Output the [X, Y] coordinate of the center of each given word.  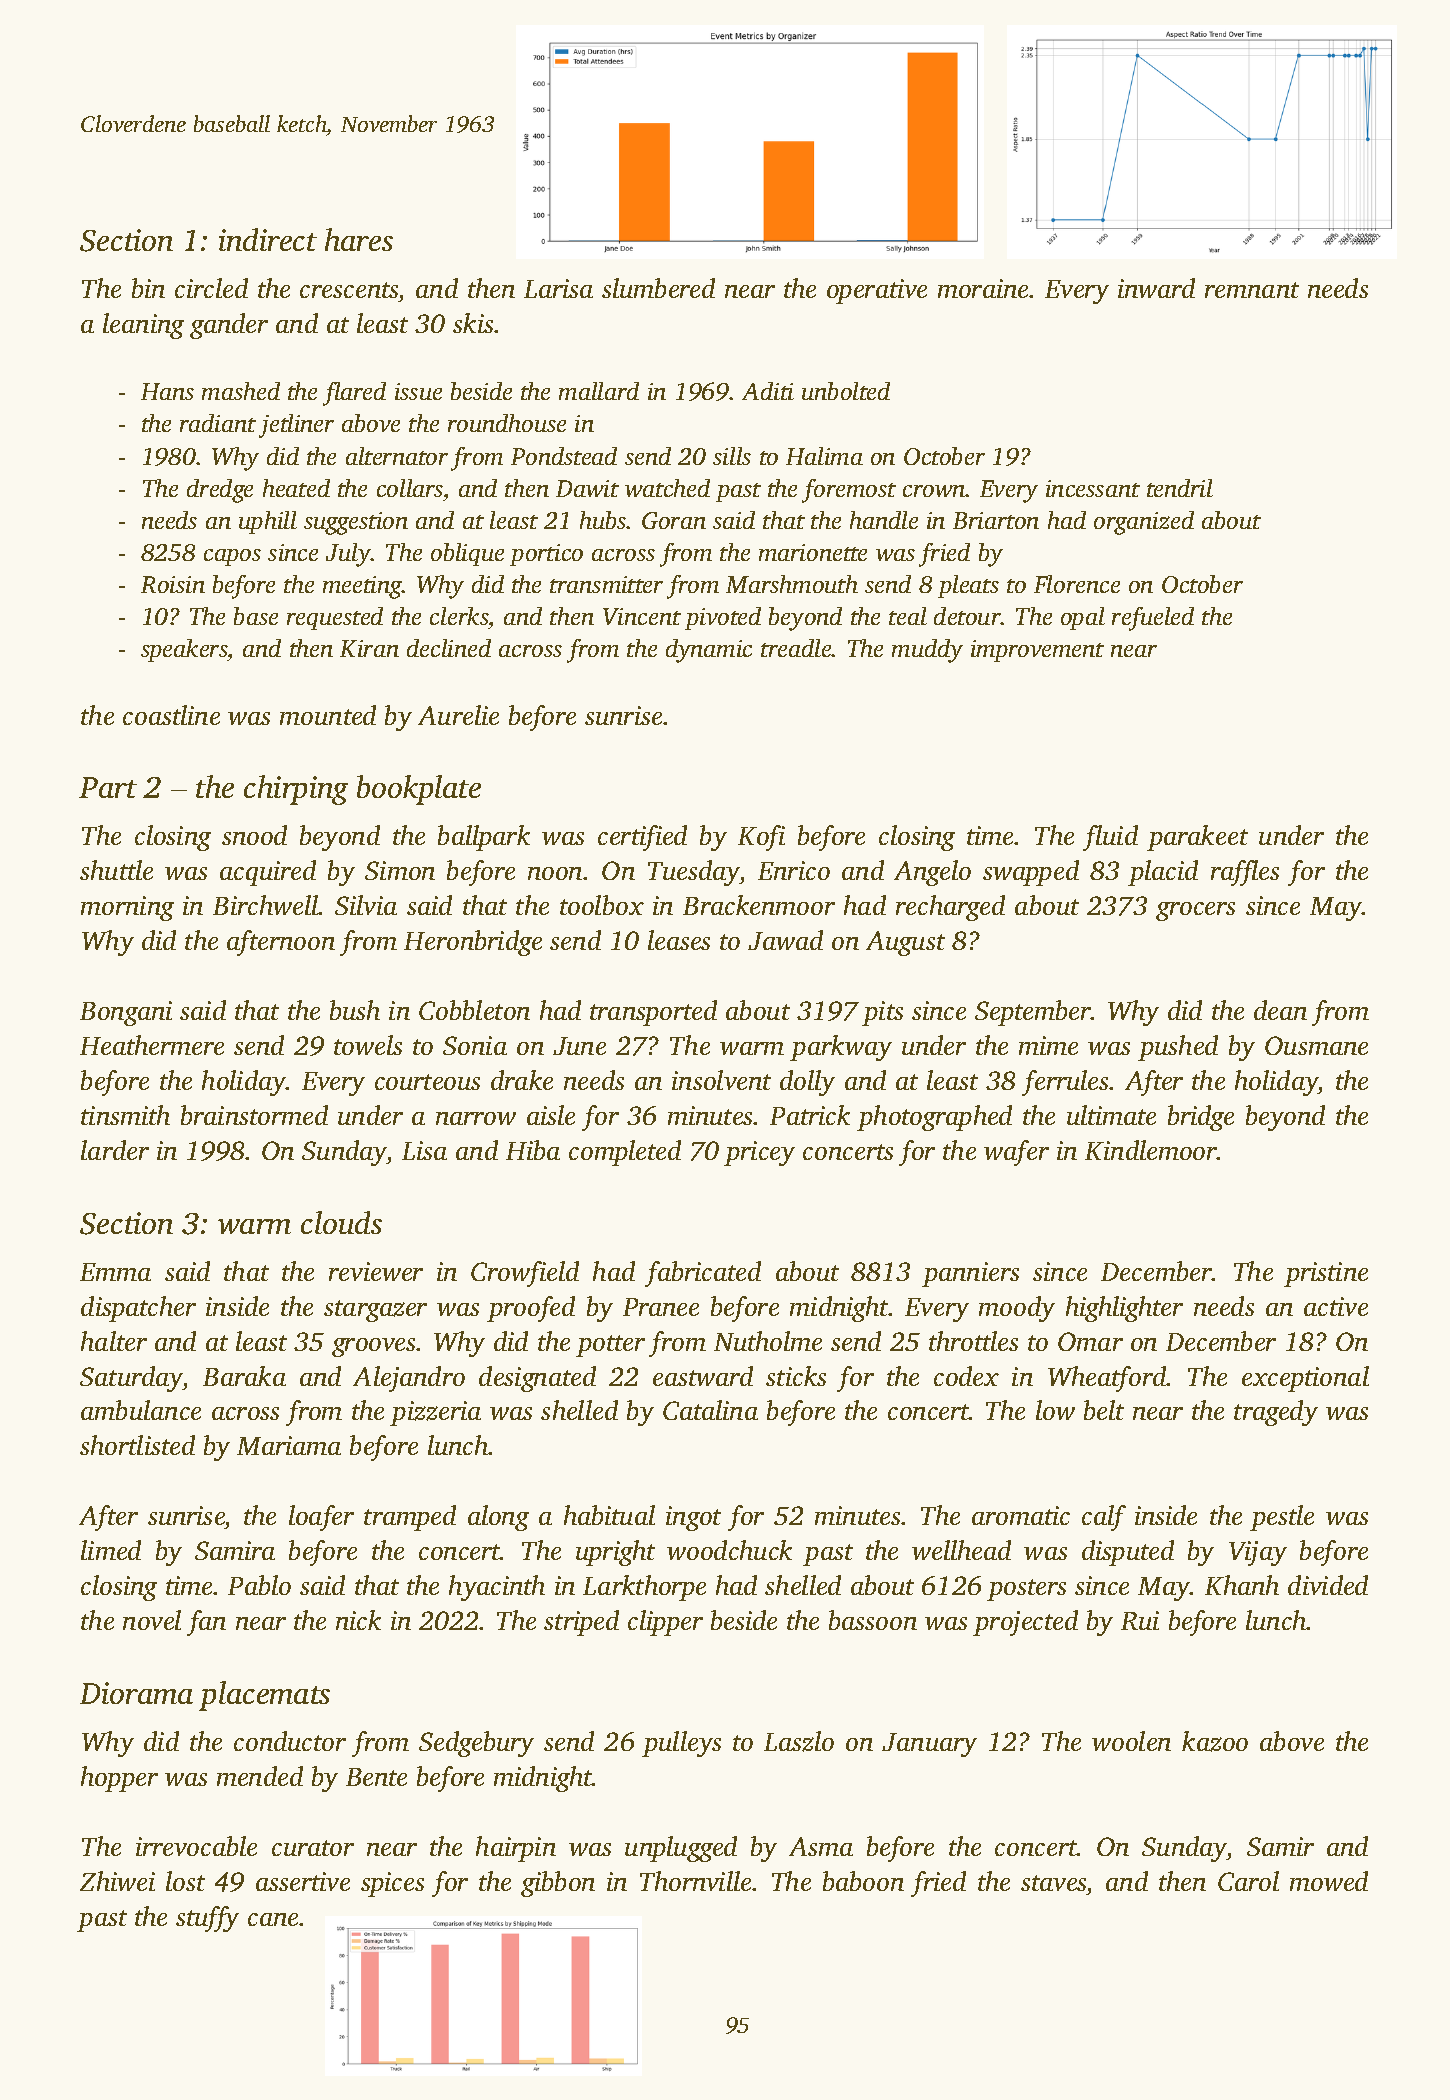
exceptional [1305, 1379]
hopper [119, 1779]
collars [410, 488]
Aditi [768, 391]
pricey [759, 1153]
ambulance [141, 1410]
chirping [296, 790]
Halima [824, 456]
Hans [167, 391]
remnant [1252, 290]
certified [642, 838]
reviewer [376, 1271]
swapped [1031, 873]
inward [1156, 288]
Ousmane [1316, 1045]
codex [966, 1376]
